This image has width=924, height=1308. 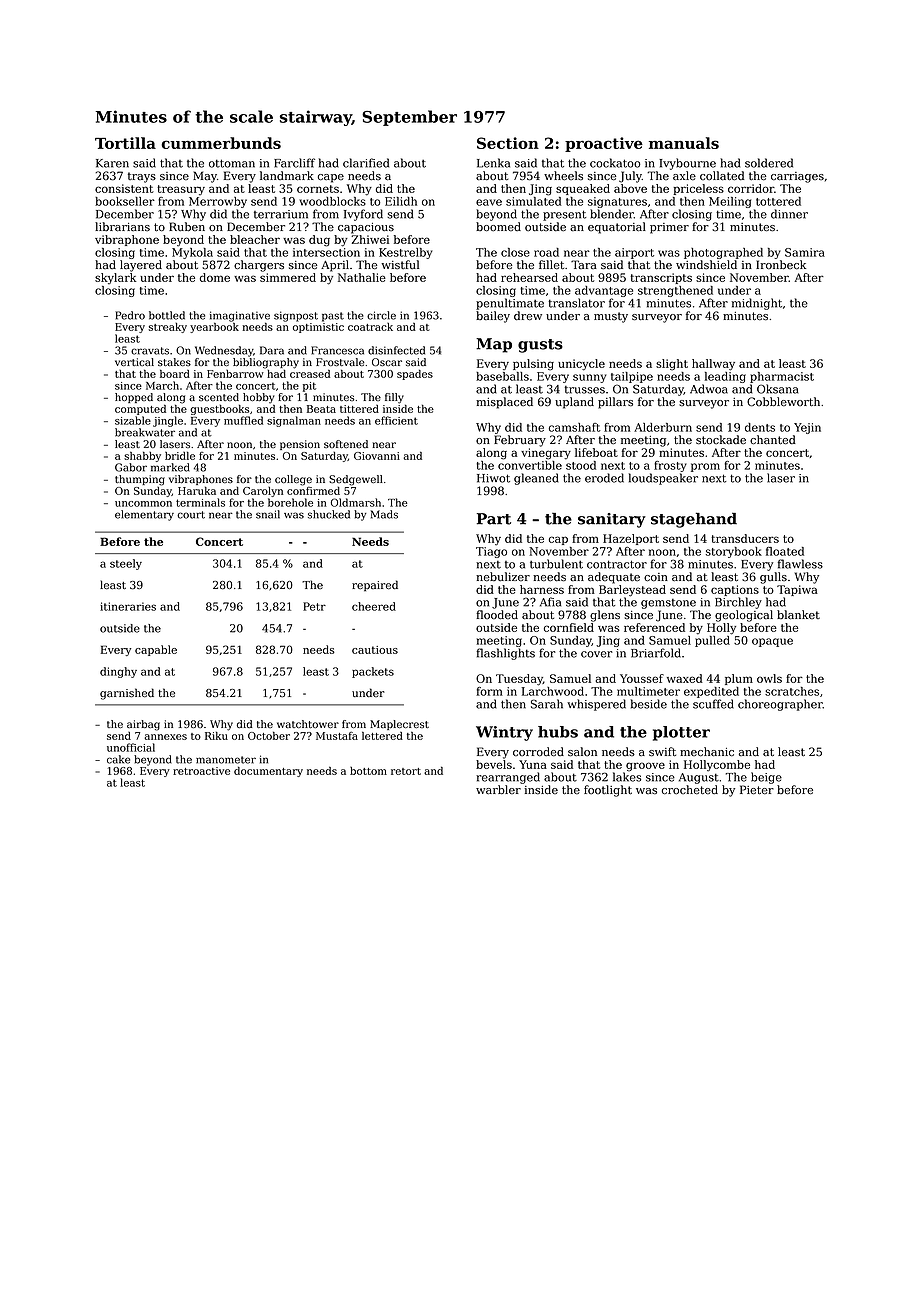 I want to click on sanitary, so click(x=612, y=520).
